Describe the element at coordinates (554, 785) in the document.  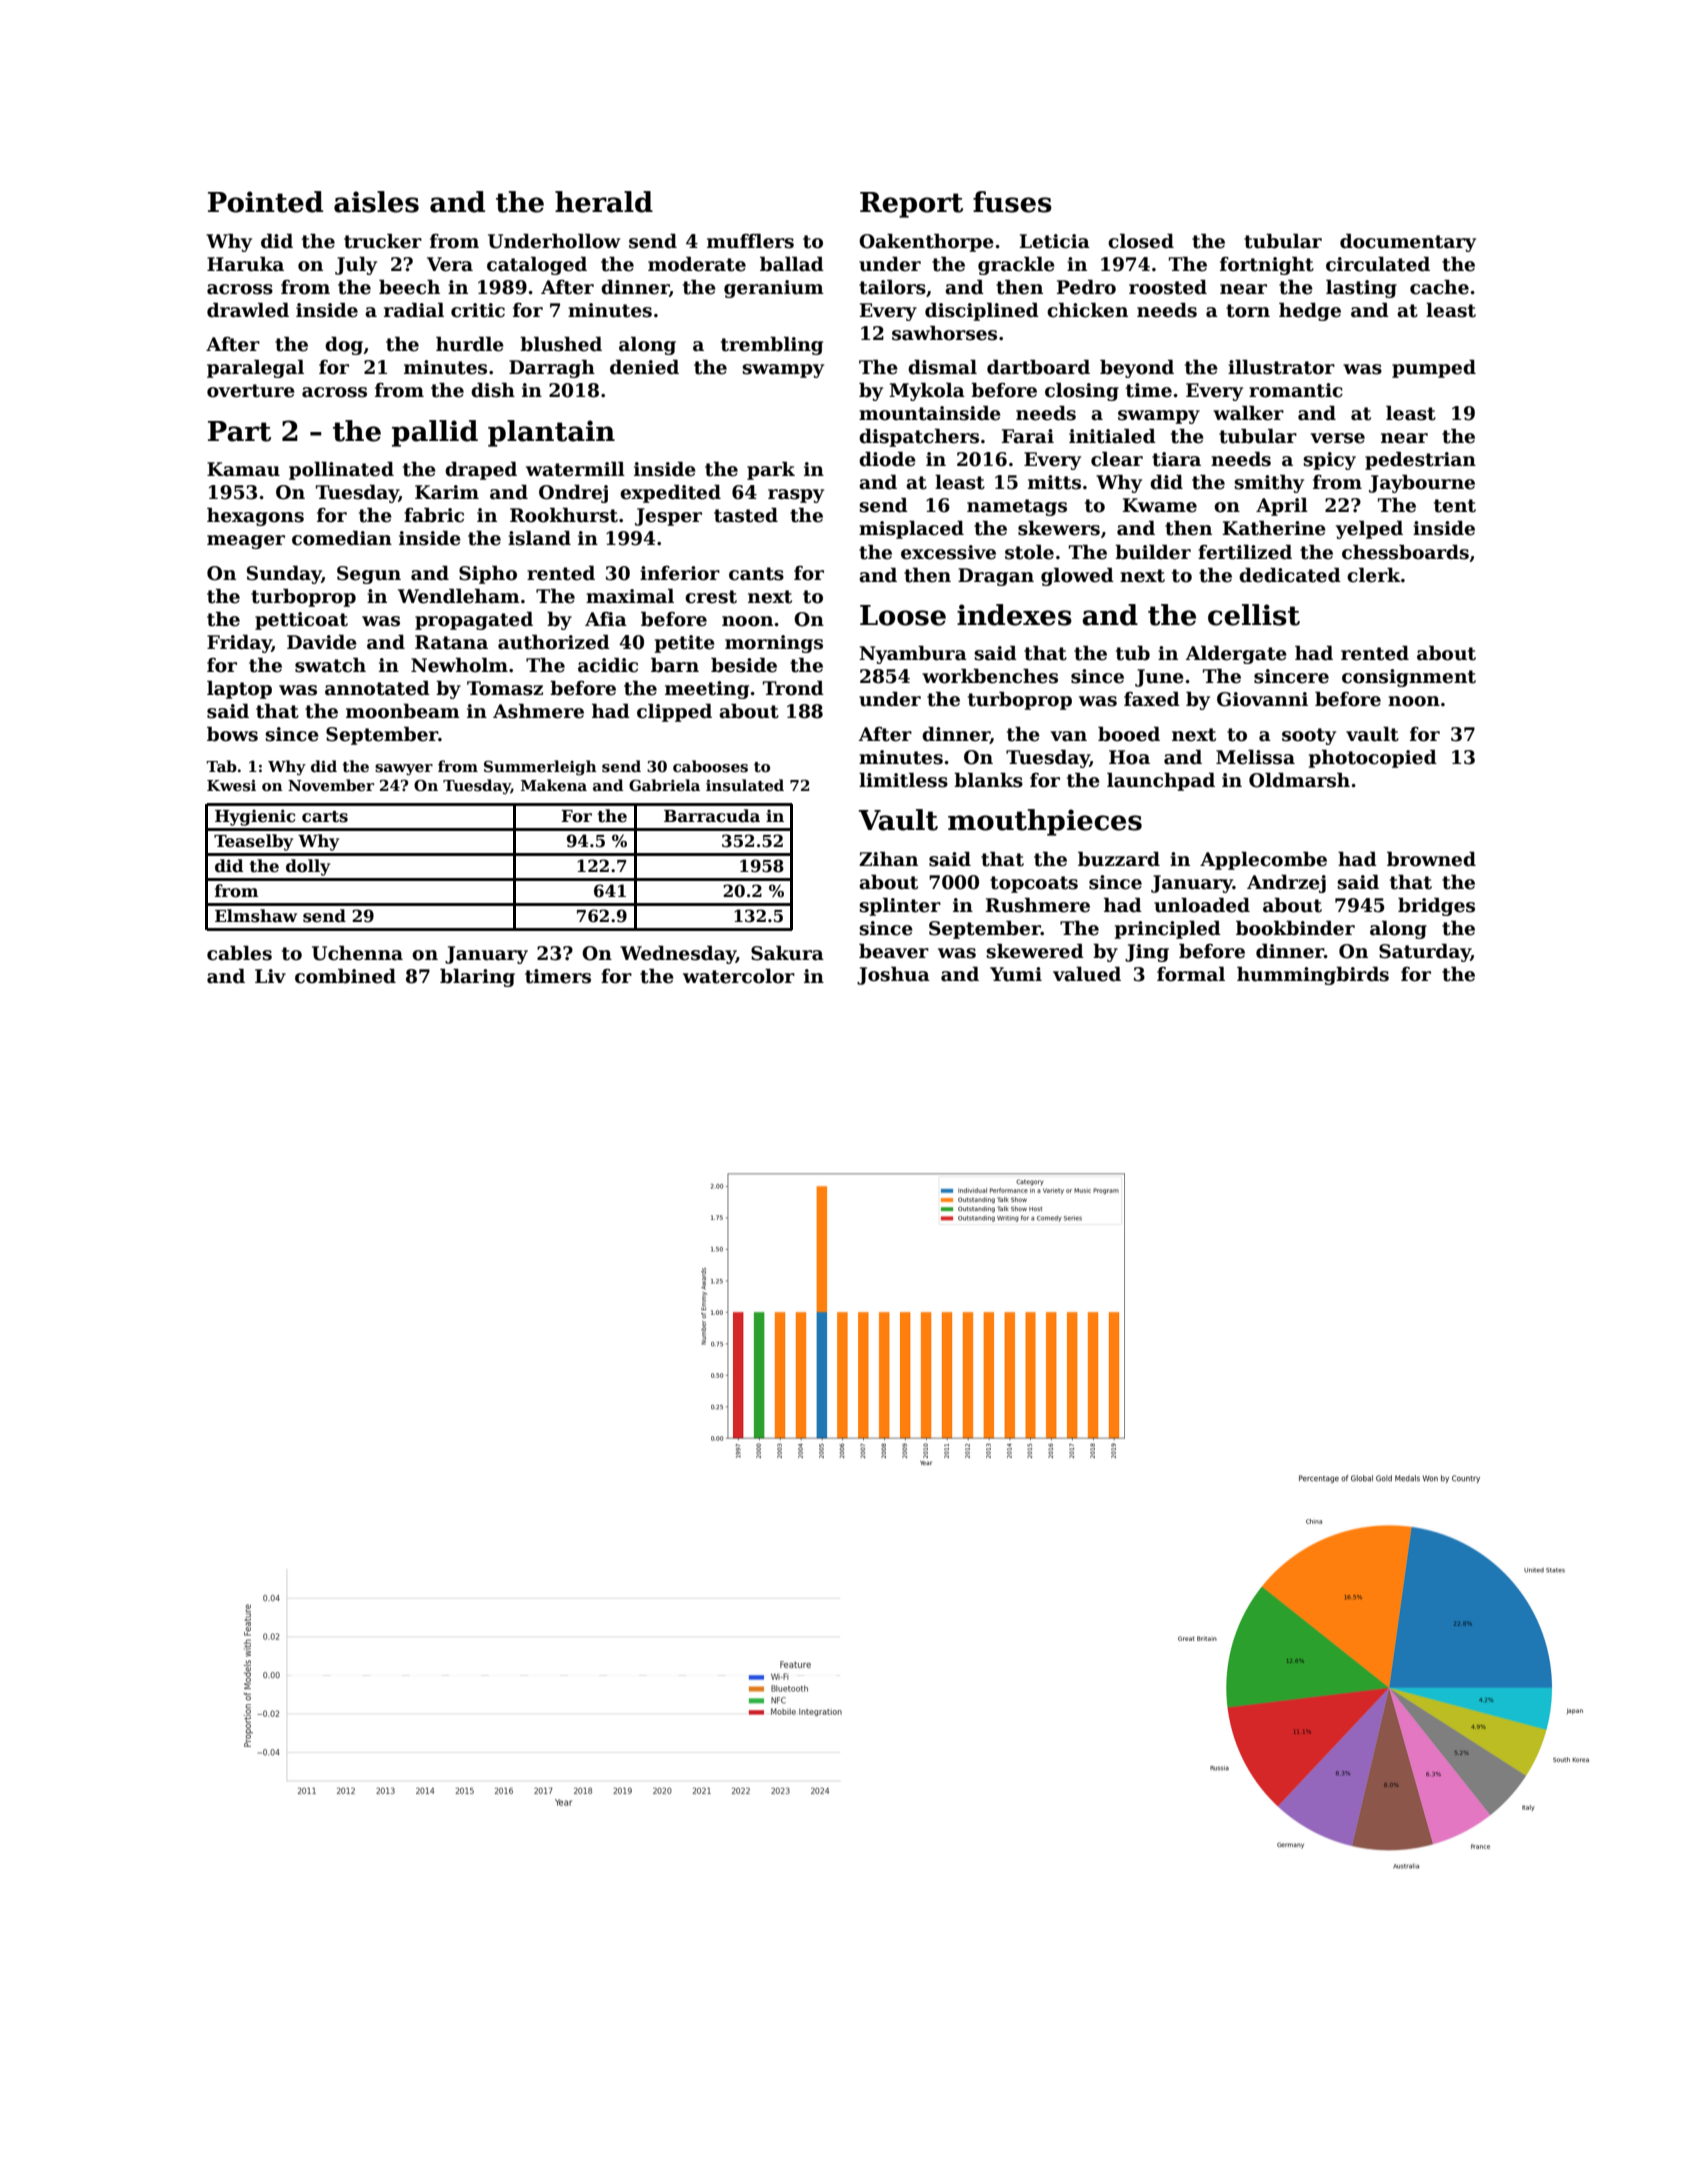
I see `Makena` at that location.
